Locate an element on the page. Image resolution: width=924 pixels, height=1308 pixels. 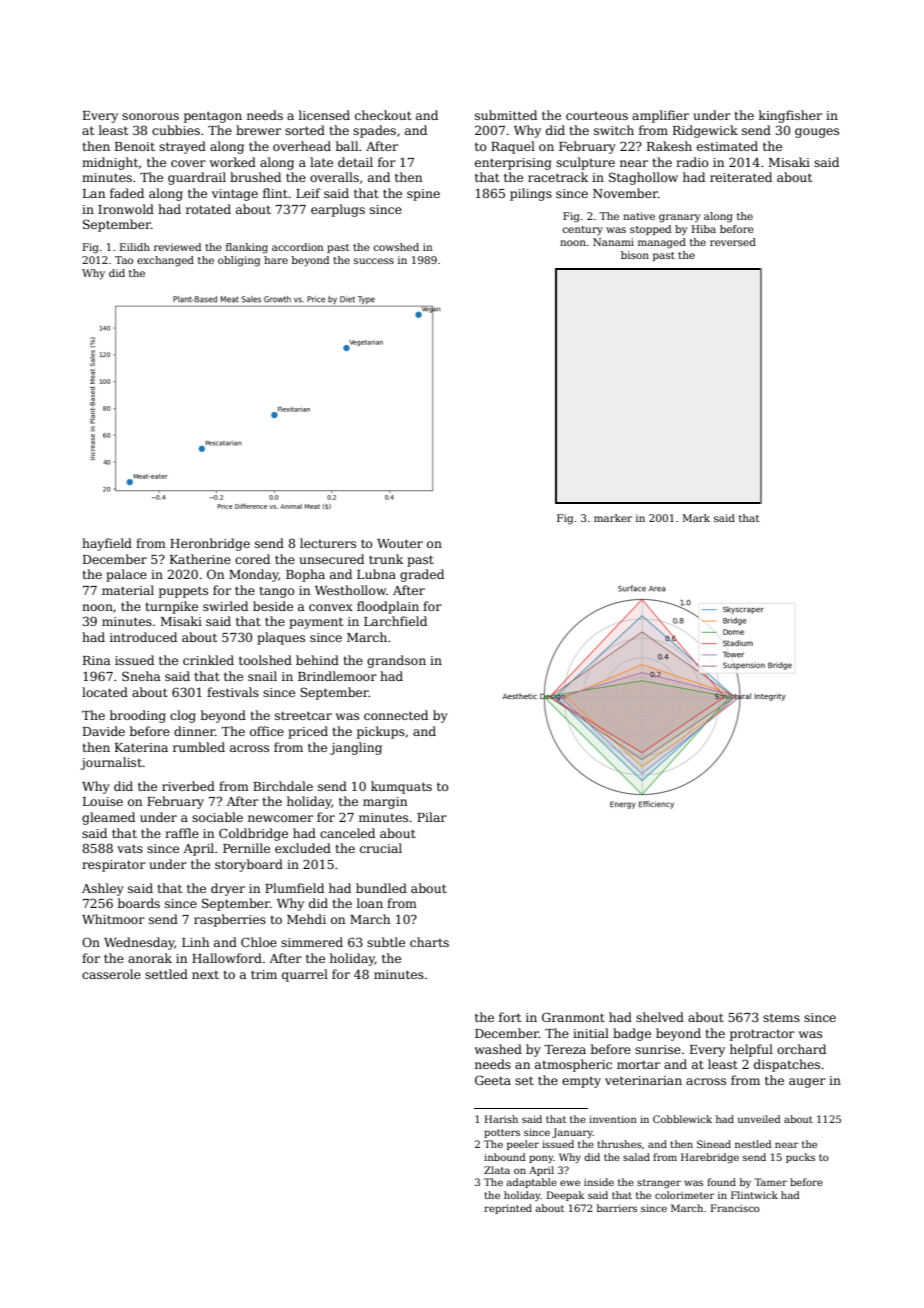
Westhollow is located at coordinates (350, 590).
